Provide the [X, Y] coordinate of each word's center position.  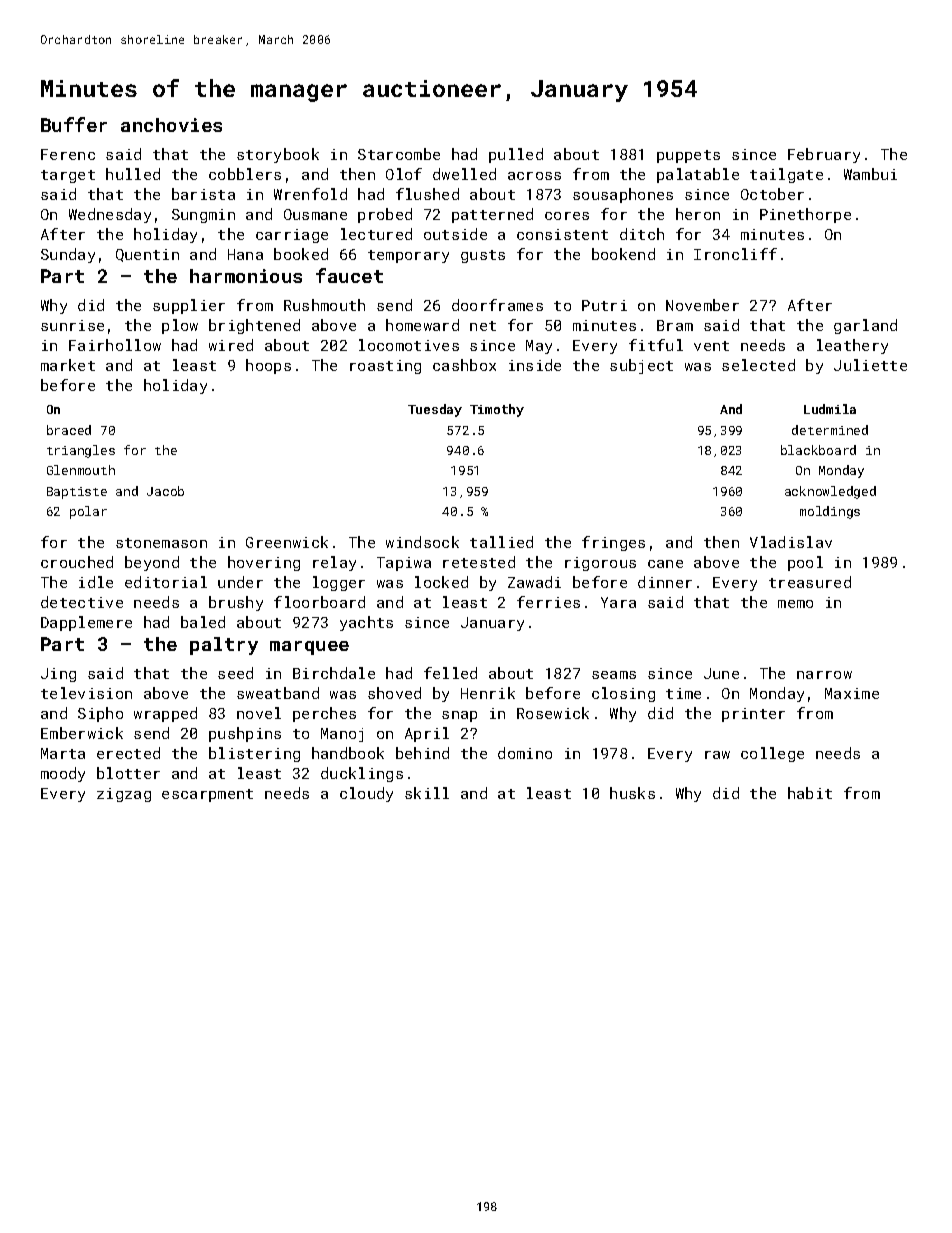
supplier [189, 306]
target [68, 176]
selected [758, 365]
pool [805, 563]
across [534, 176]
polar [88, 512]
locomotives [409, 345]
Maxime [852, 693]
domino [525, 753]
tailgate [786, 175]
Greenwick [287, 542]
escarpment [207, 795]
